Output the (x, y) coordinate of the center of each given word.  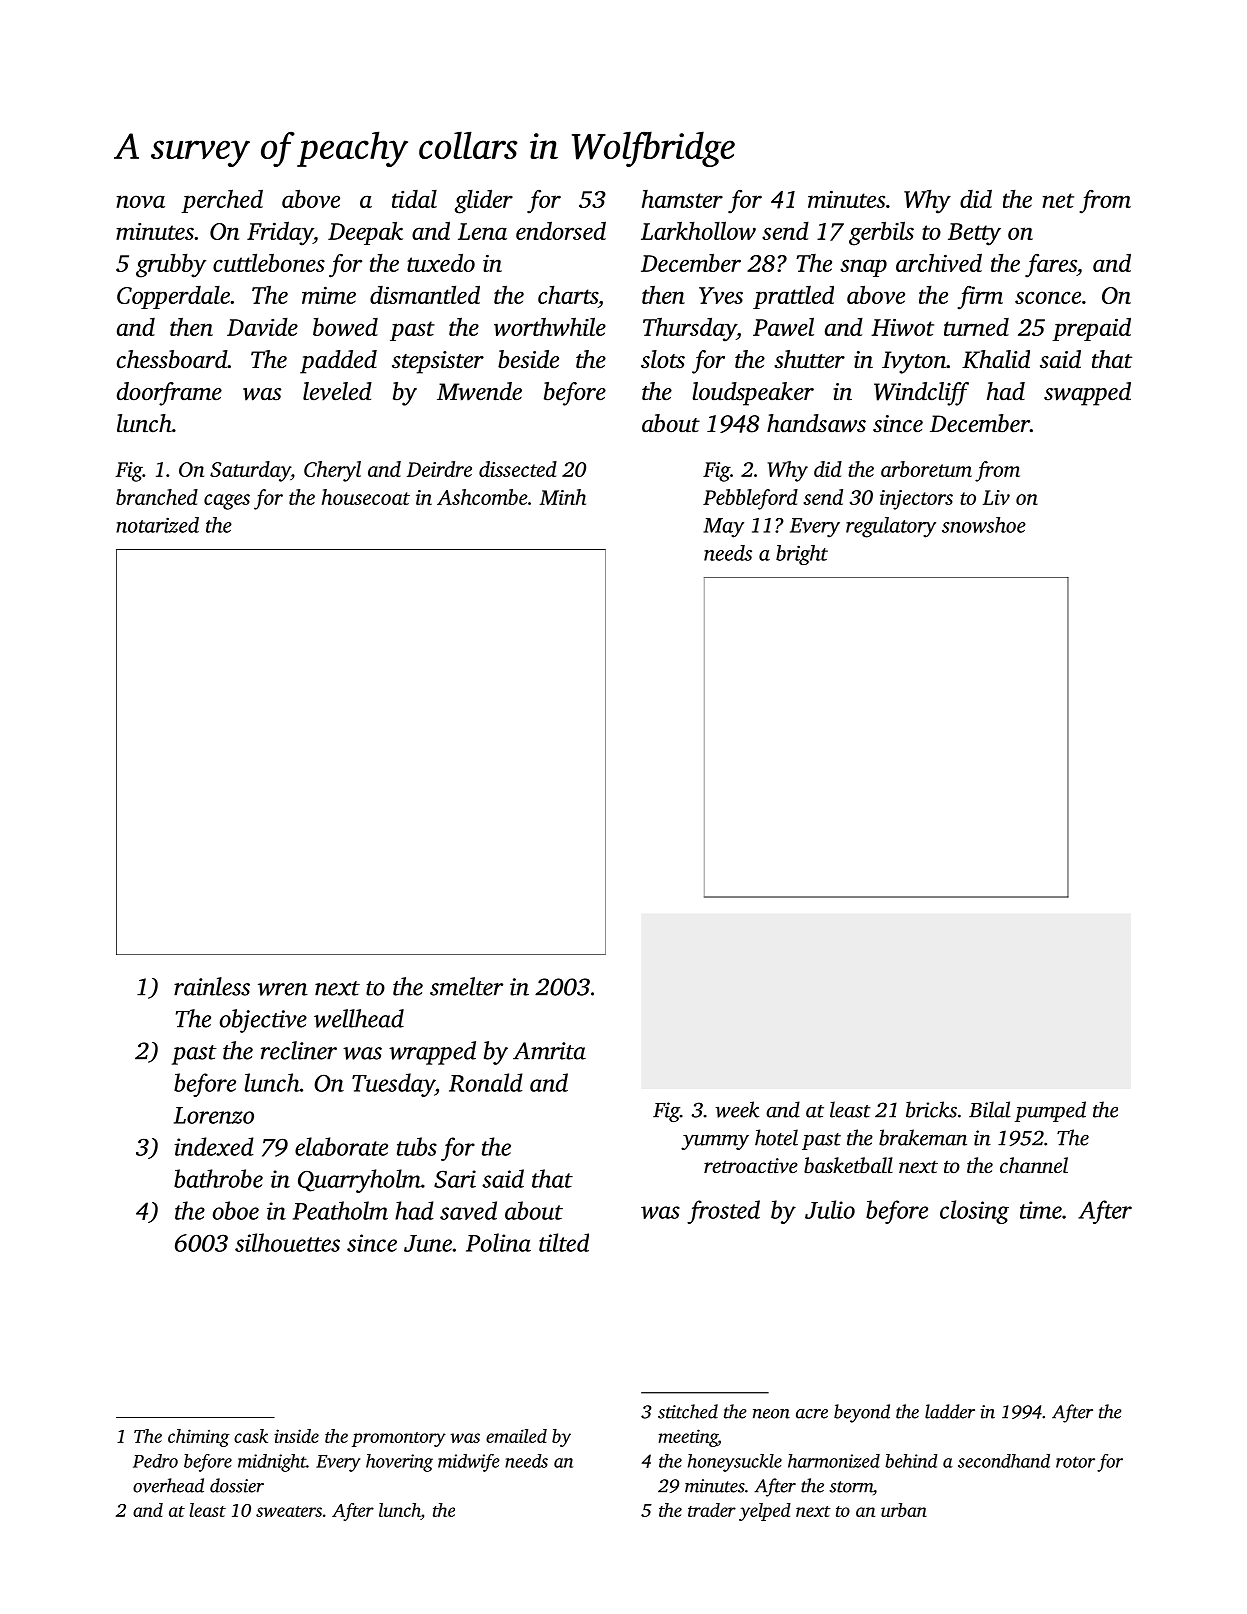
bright (802, 555)
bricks (931, 1109)
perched (222, 201)
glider (484, 201)
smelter (466, 986)
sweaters (289, 1511)
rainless (212, 986)
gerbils (881, 233)
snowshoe (984, 525)
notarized (157, 525)
